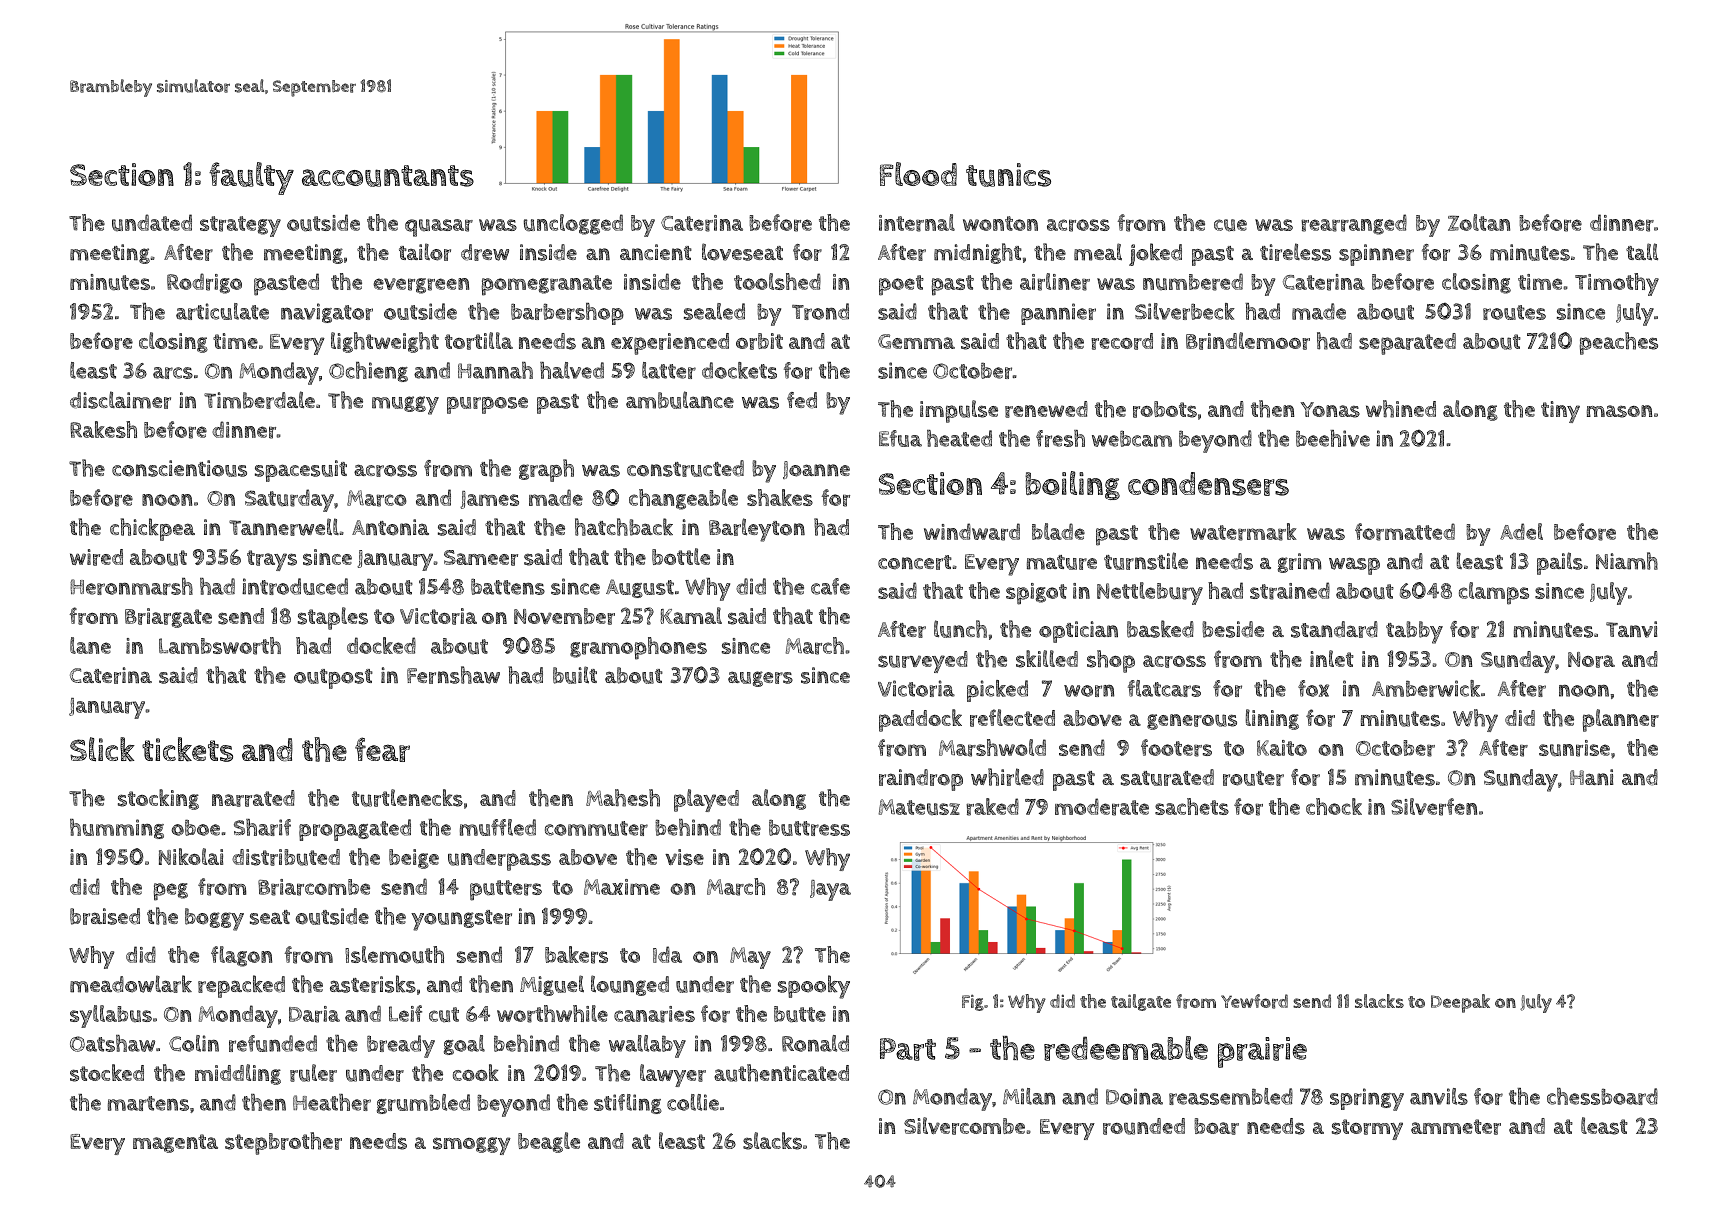 The width and height of the screenshot is (1728, 1222). I want to click on cue, so click(1230, 225).
